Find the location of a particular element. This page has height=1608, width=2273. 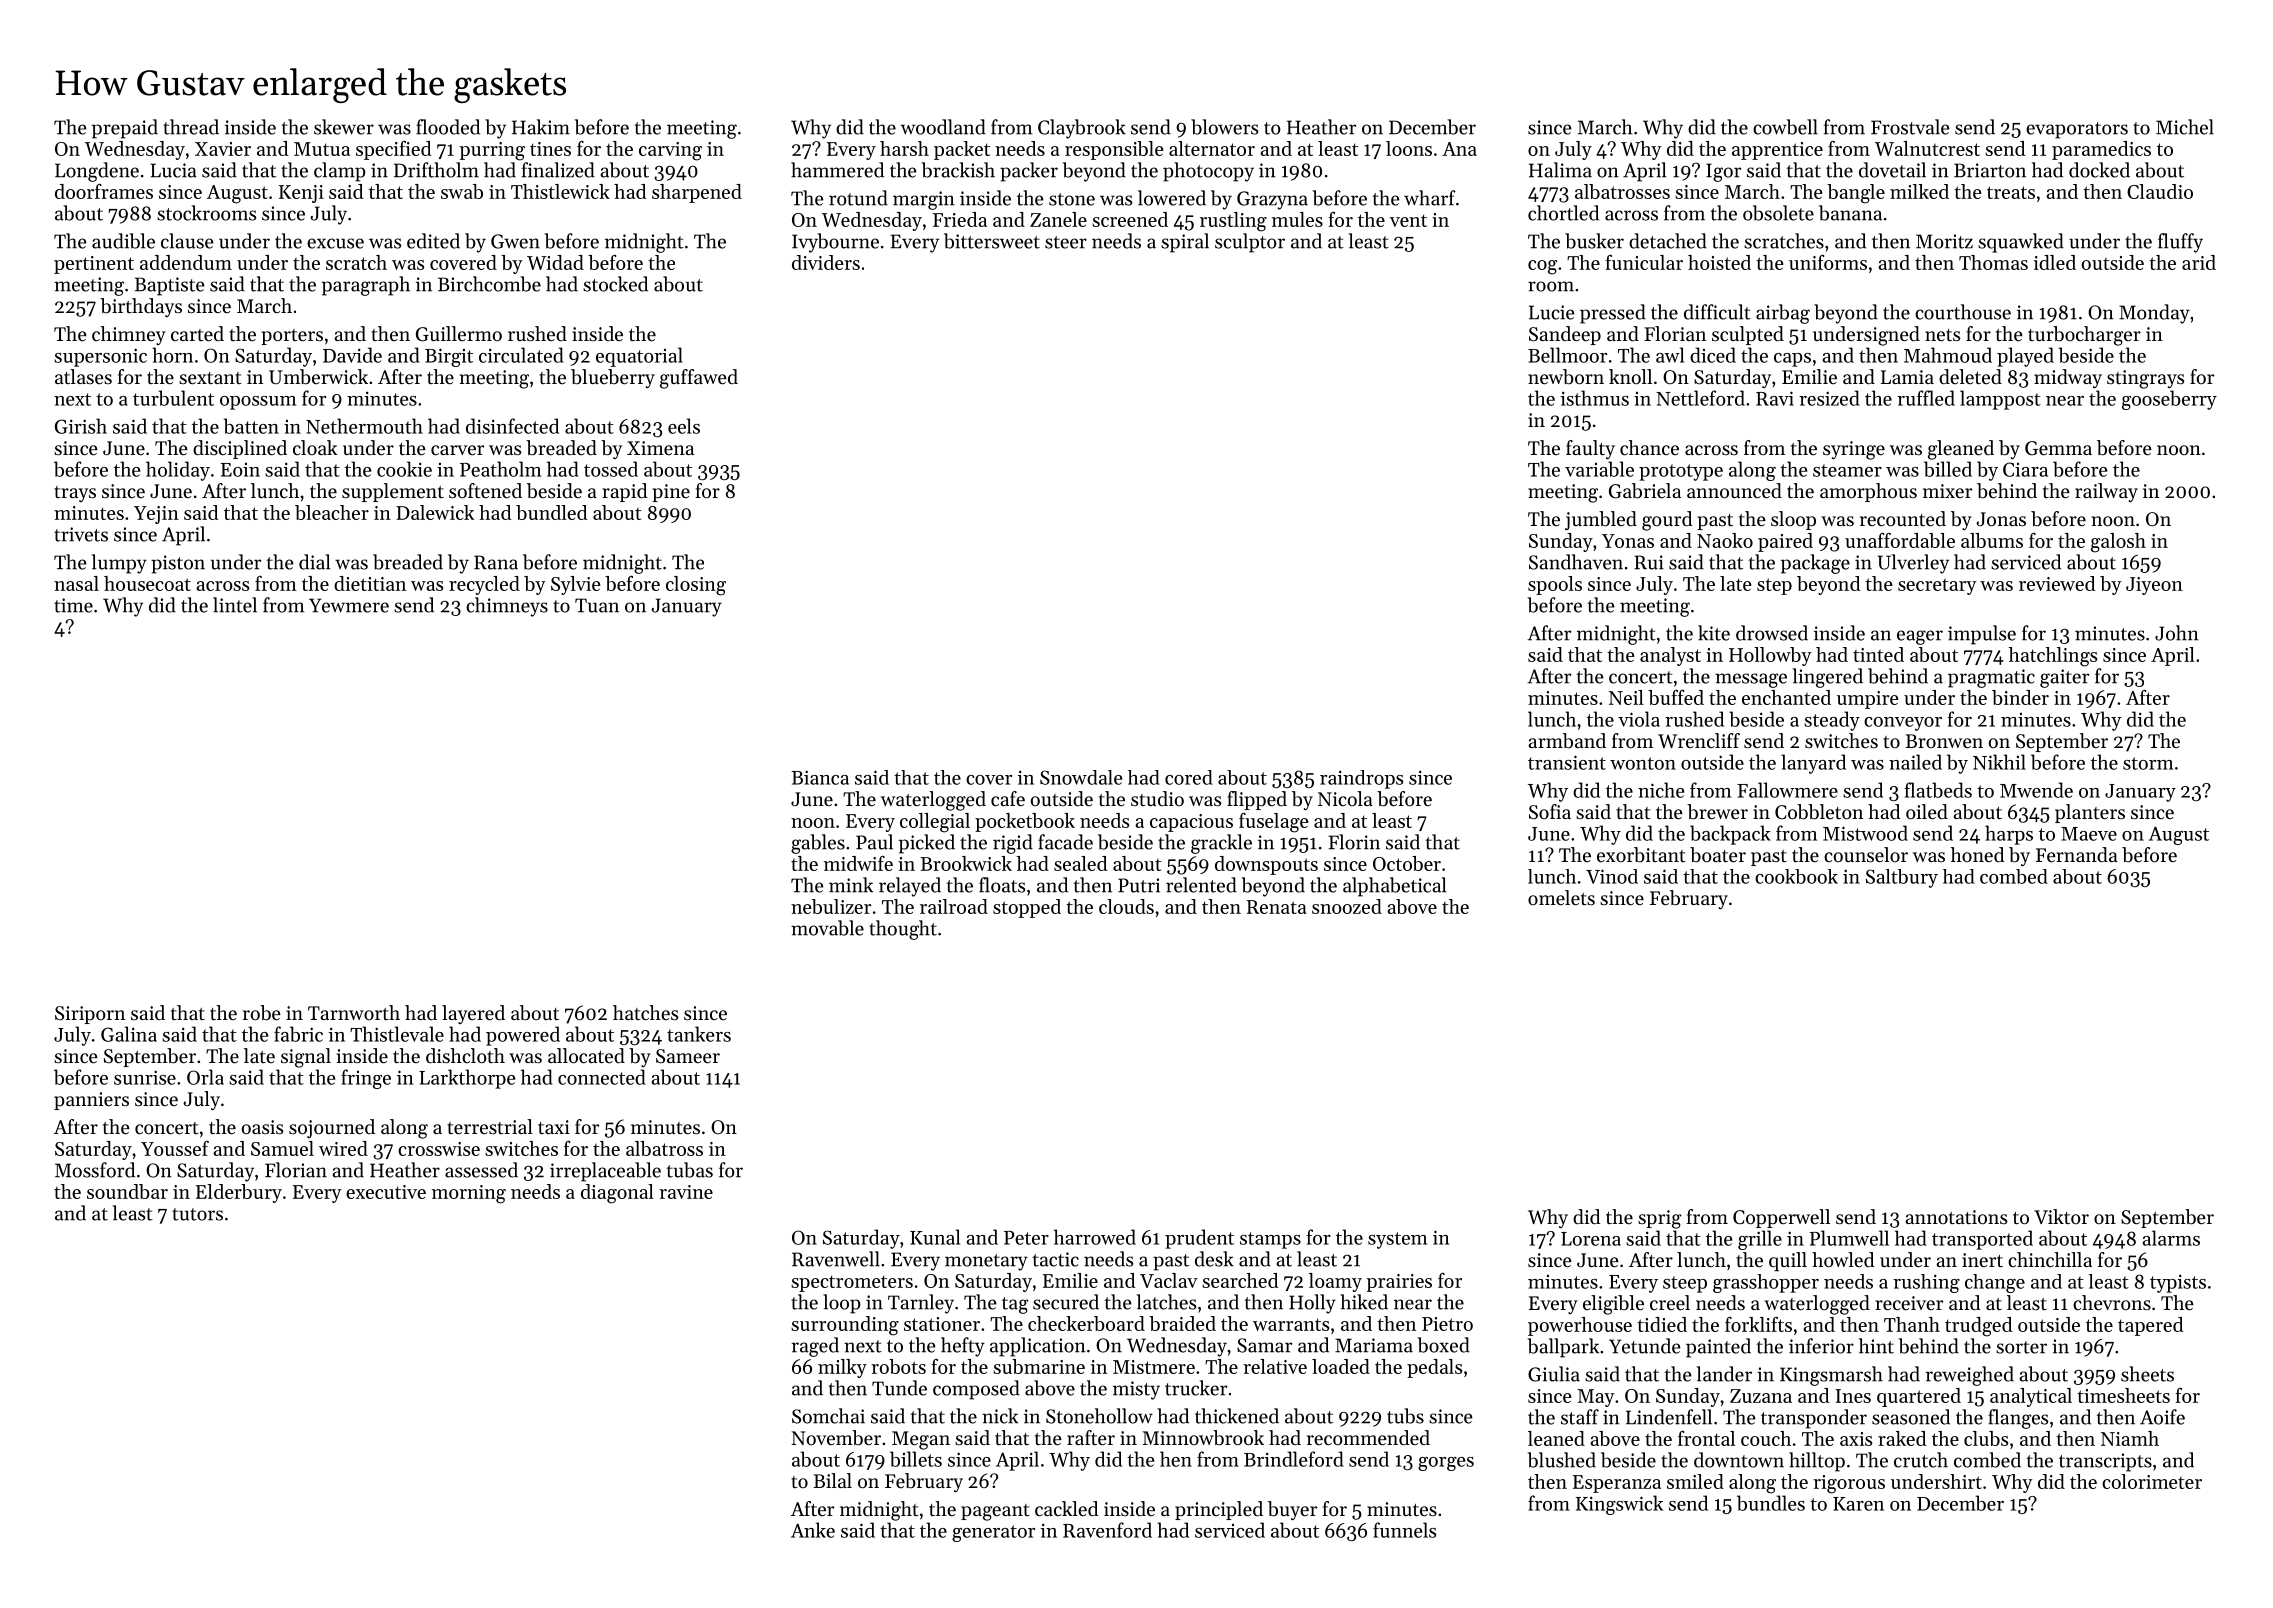

Birchcombe is located at coordinates (489, 284).
